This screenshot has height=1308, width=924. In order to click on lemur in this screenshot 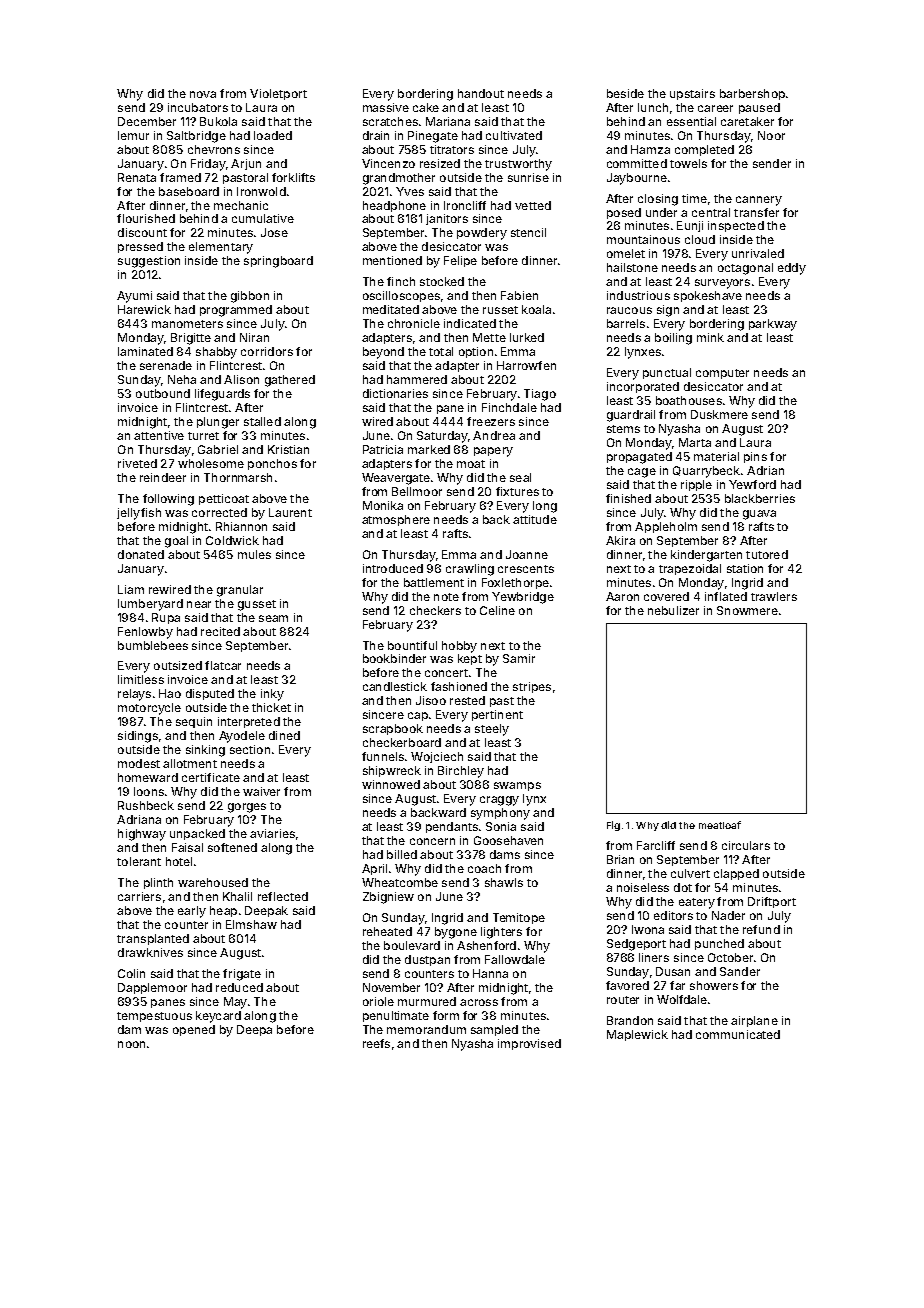, I will do `click(133, 135)`.
